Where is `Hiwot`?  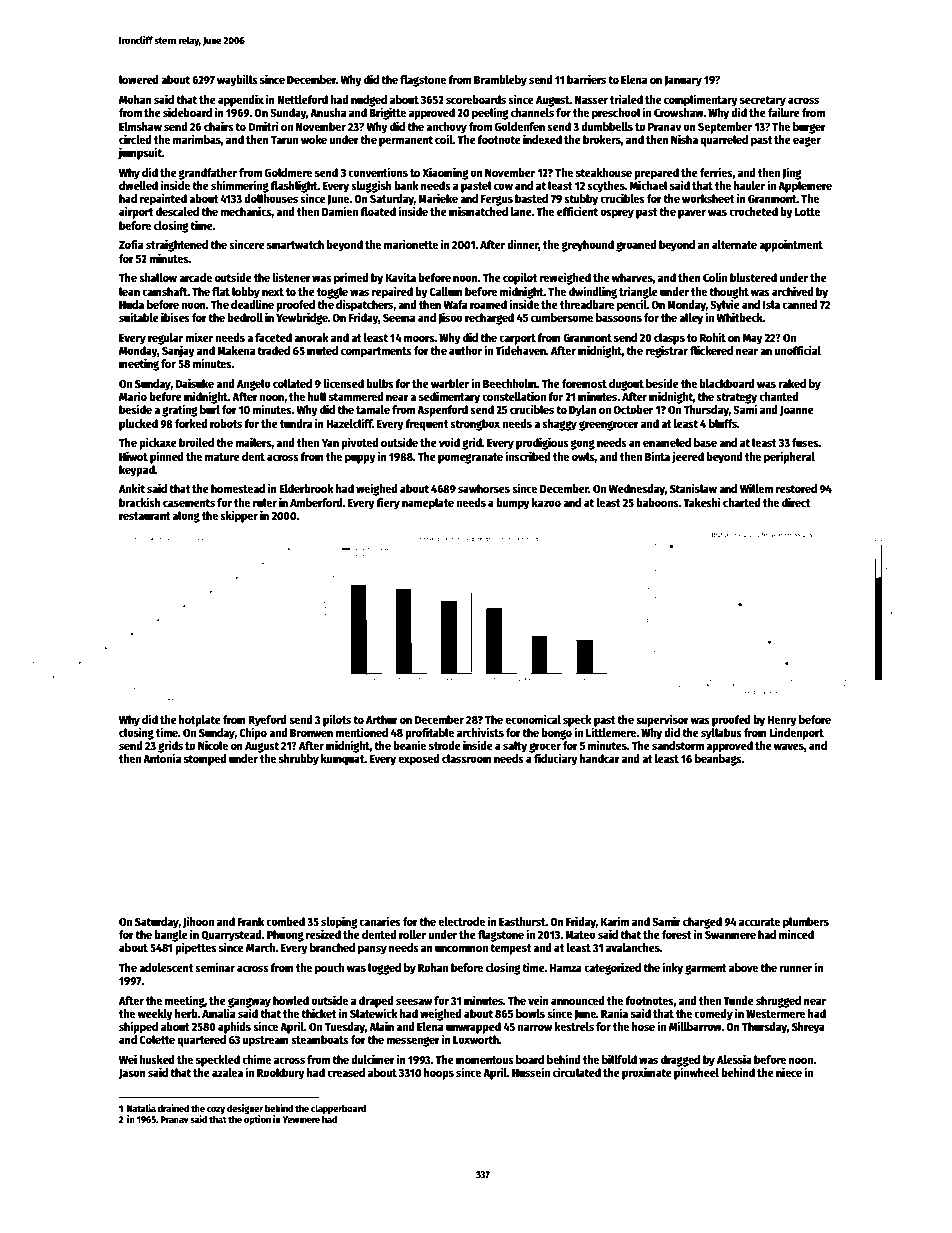
Hiwot is located at coordinates (133, 456).
